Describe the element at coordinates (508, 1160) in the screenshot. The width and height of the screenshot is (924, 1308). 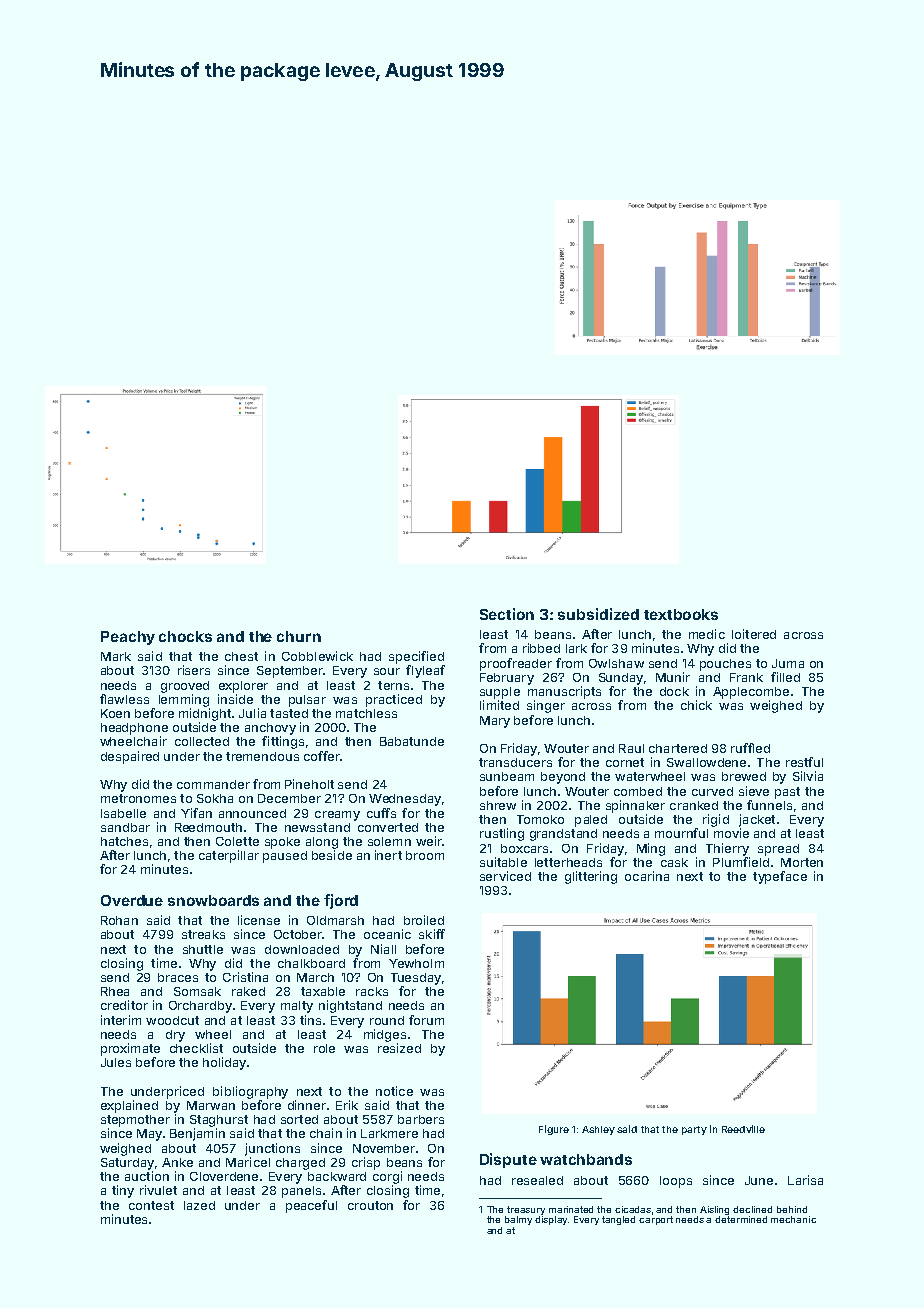
I see `Dispute` at that location.
